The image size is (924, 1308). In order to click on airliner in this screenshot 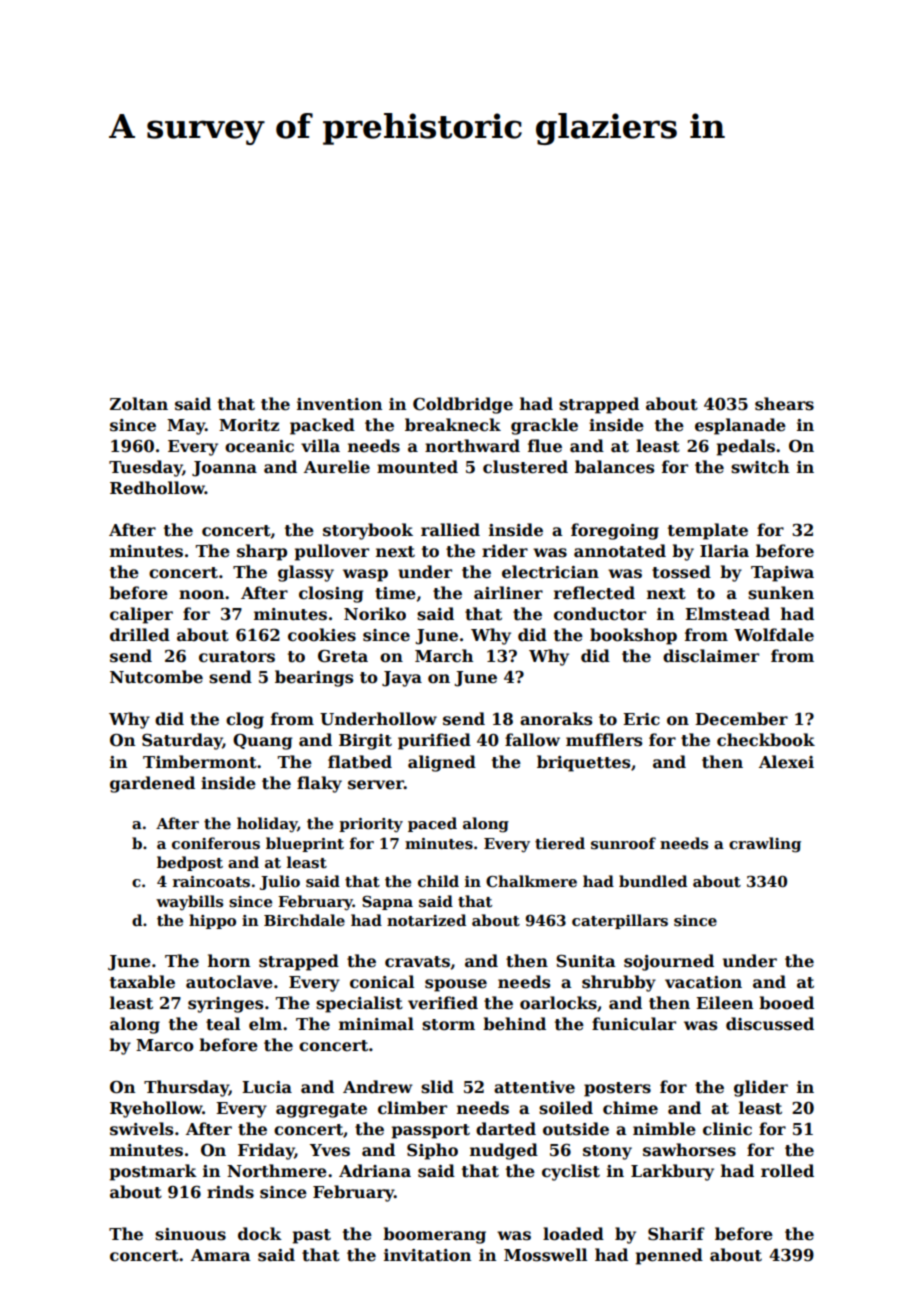, I will do `click(508, 593)`.
